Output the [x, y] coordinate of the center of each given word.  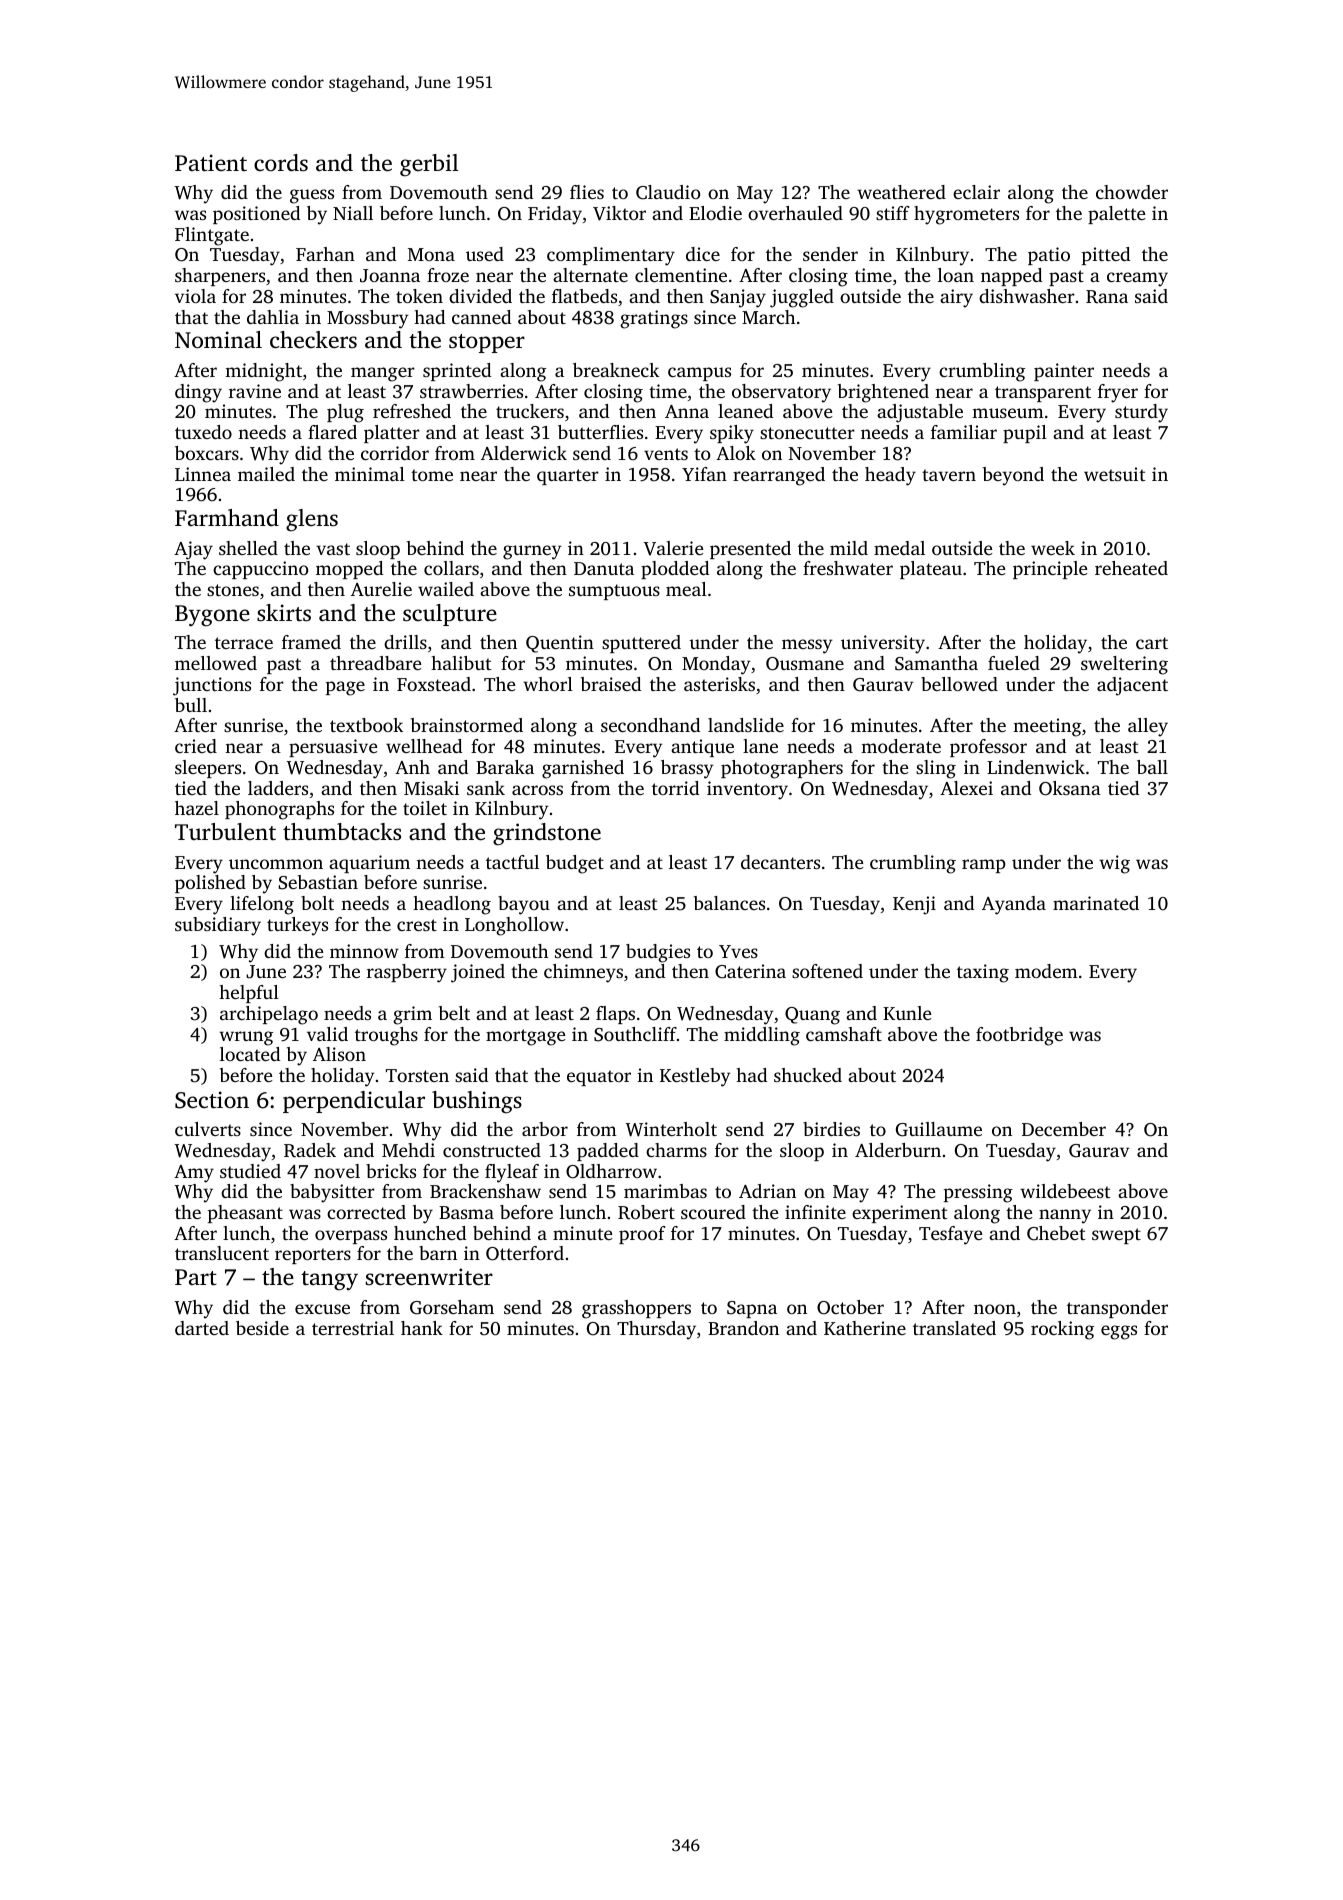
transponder [1117, 1309]
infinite [815, 1212]
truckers [530, 411]
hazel [197, 808]
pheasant [245, 1214]
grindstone [547, 834]
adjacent [1132, 686]
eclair [976, 192]
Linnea [203, 474]
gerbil [429, 165]
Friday [555, 215]
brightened [883, 393]
